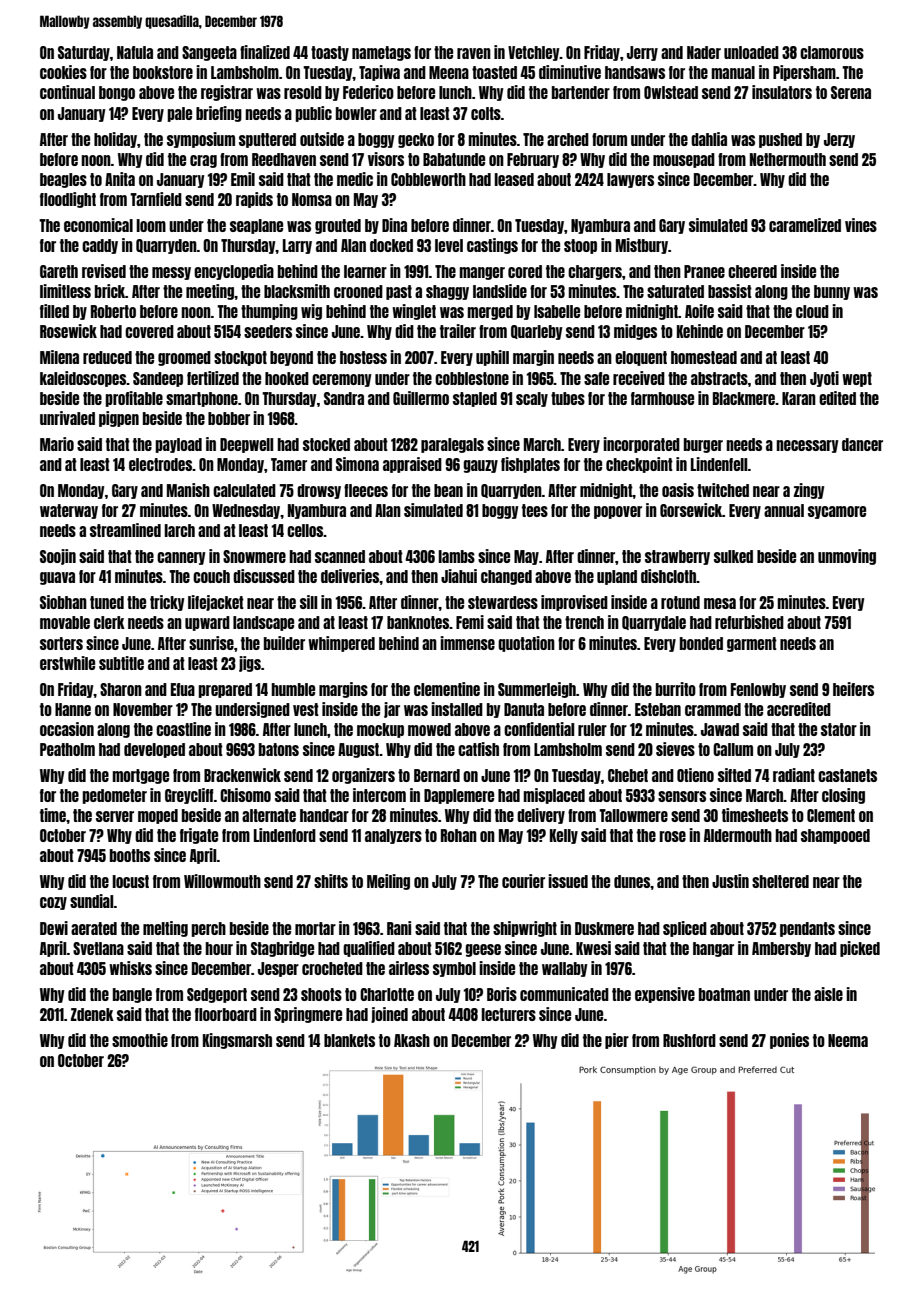 This document has width=924, height=1308. Describe the element at coordinates (59, 271) in the document. I see `Gareth` at that location.
